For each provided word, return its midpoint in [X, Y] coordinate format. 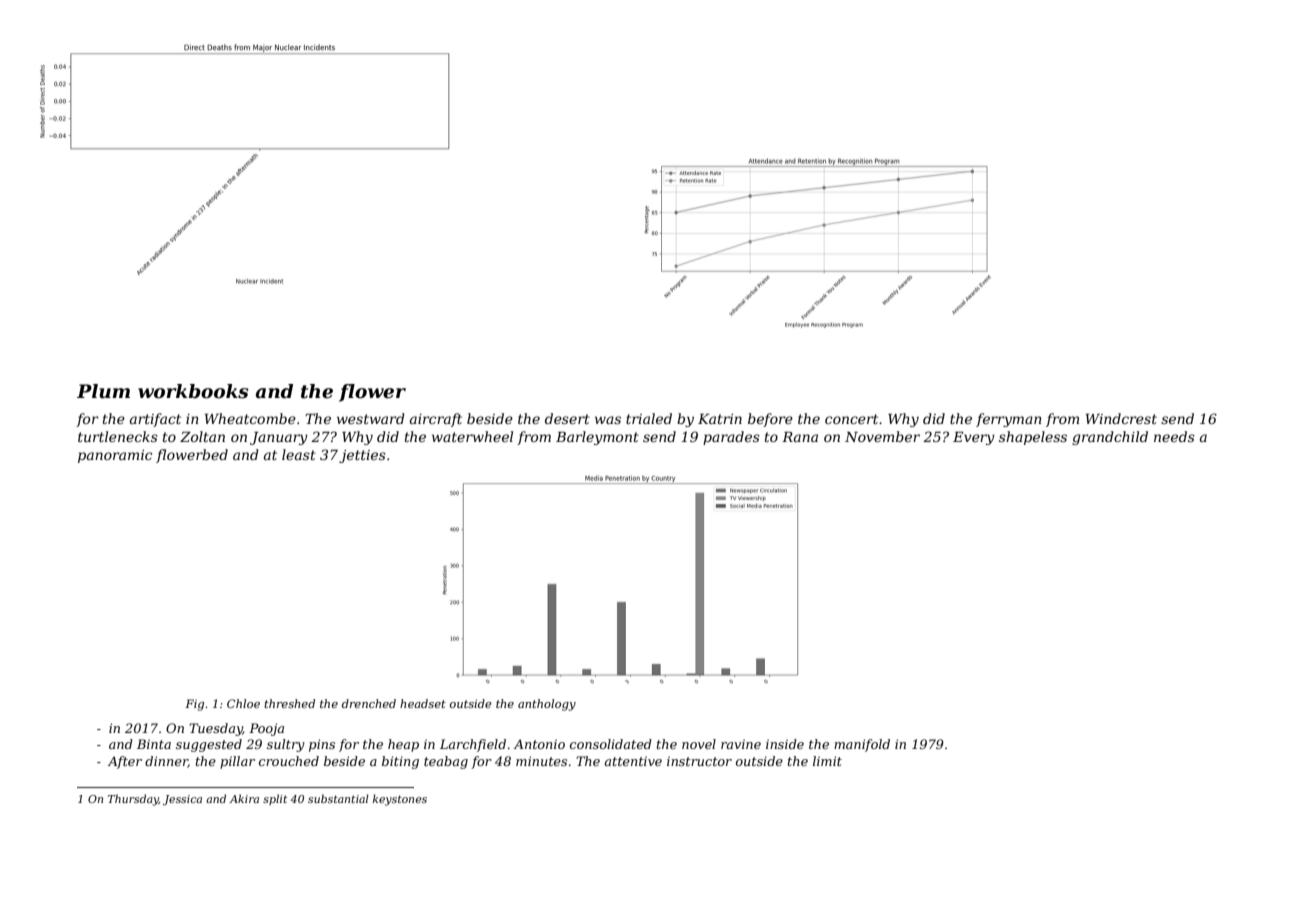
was [608, 420]
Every [974, 438]
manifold [862, 745]
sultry [286, 745]
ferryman [1009, 420]
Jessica [182, 800]
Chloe [243, 703]
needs [1174, 436]
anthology [547, 705]
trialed [649, 418]
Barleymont [597, 438]
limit [827, 761]
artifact [155, 420]
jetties [362, 456]
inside [785, 744]
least [299, 454]
